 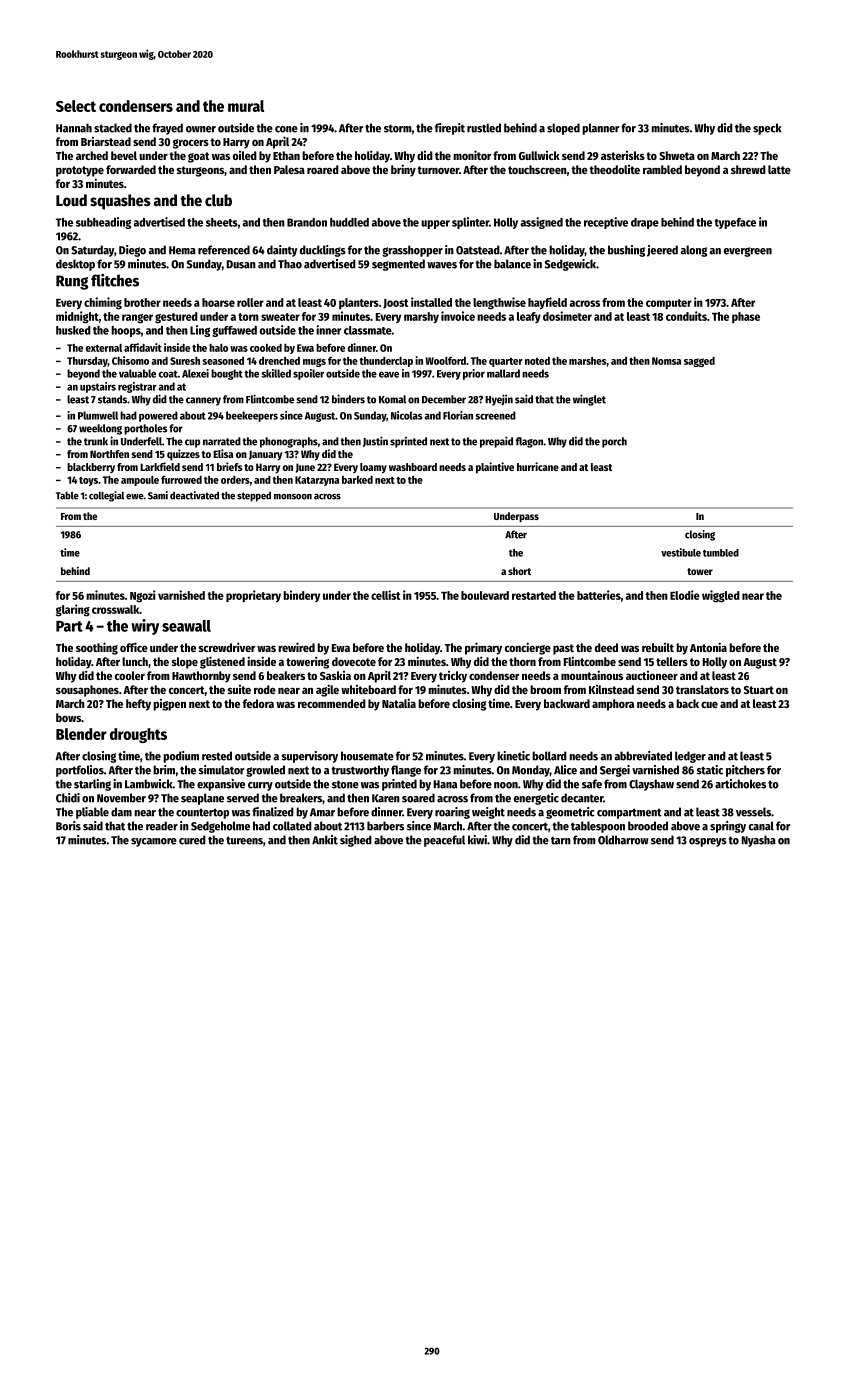 What do you see at coordinates (246, 106) in the document?
I see `mural` at bounding box center [246, 106].
